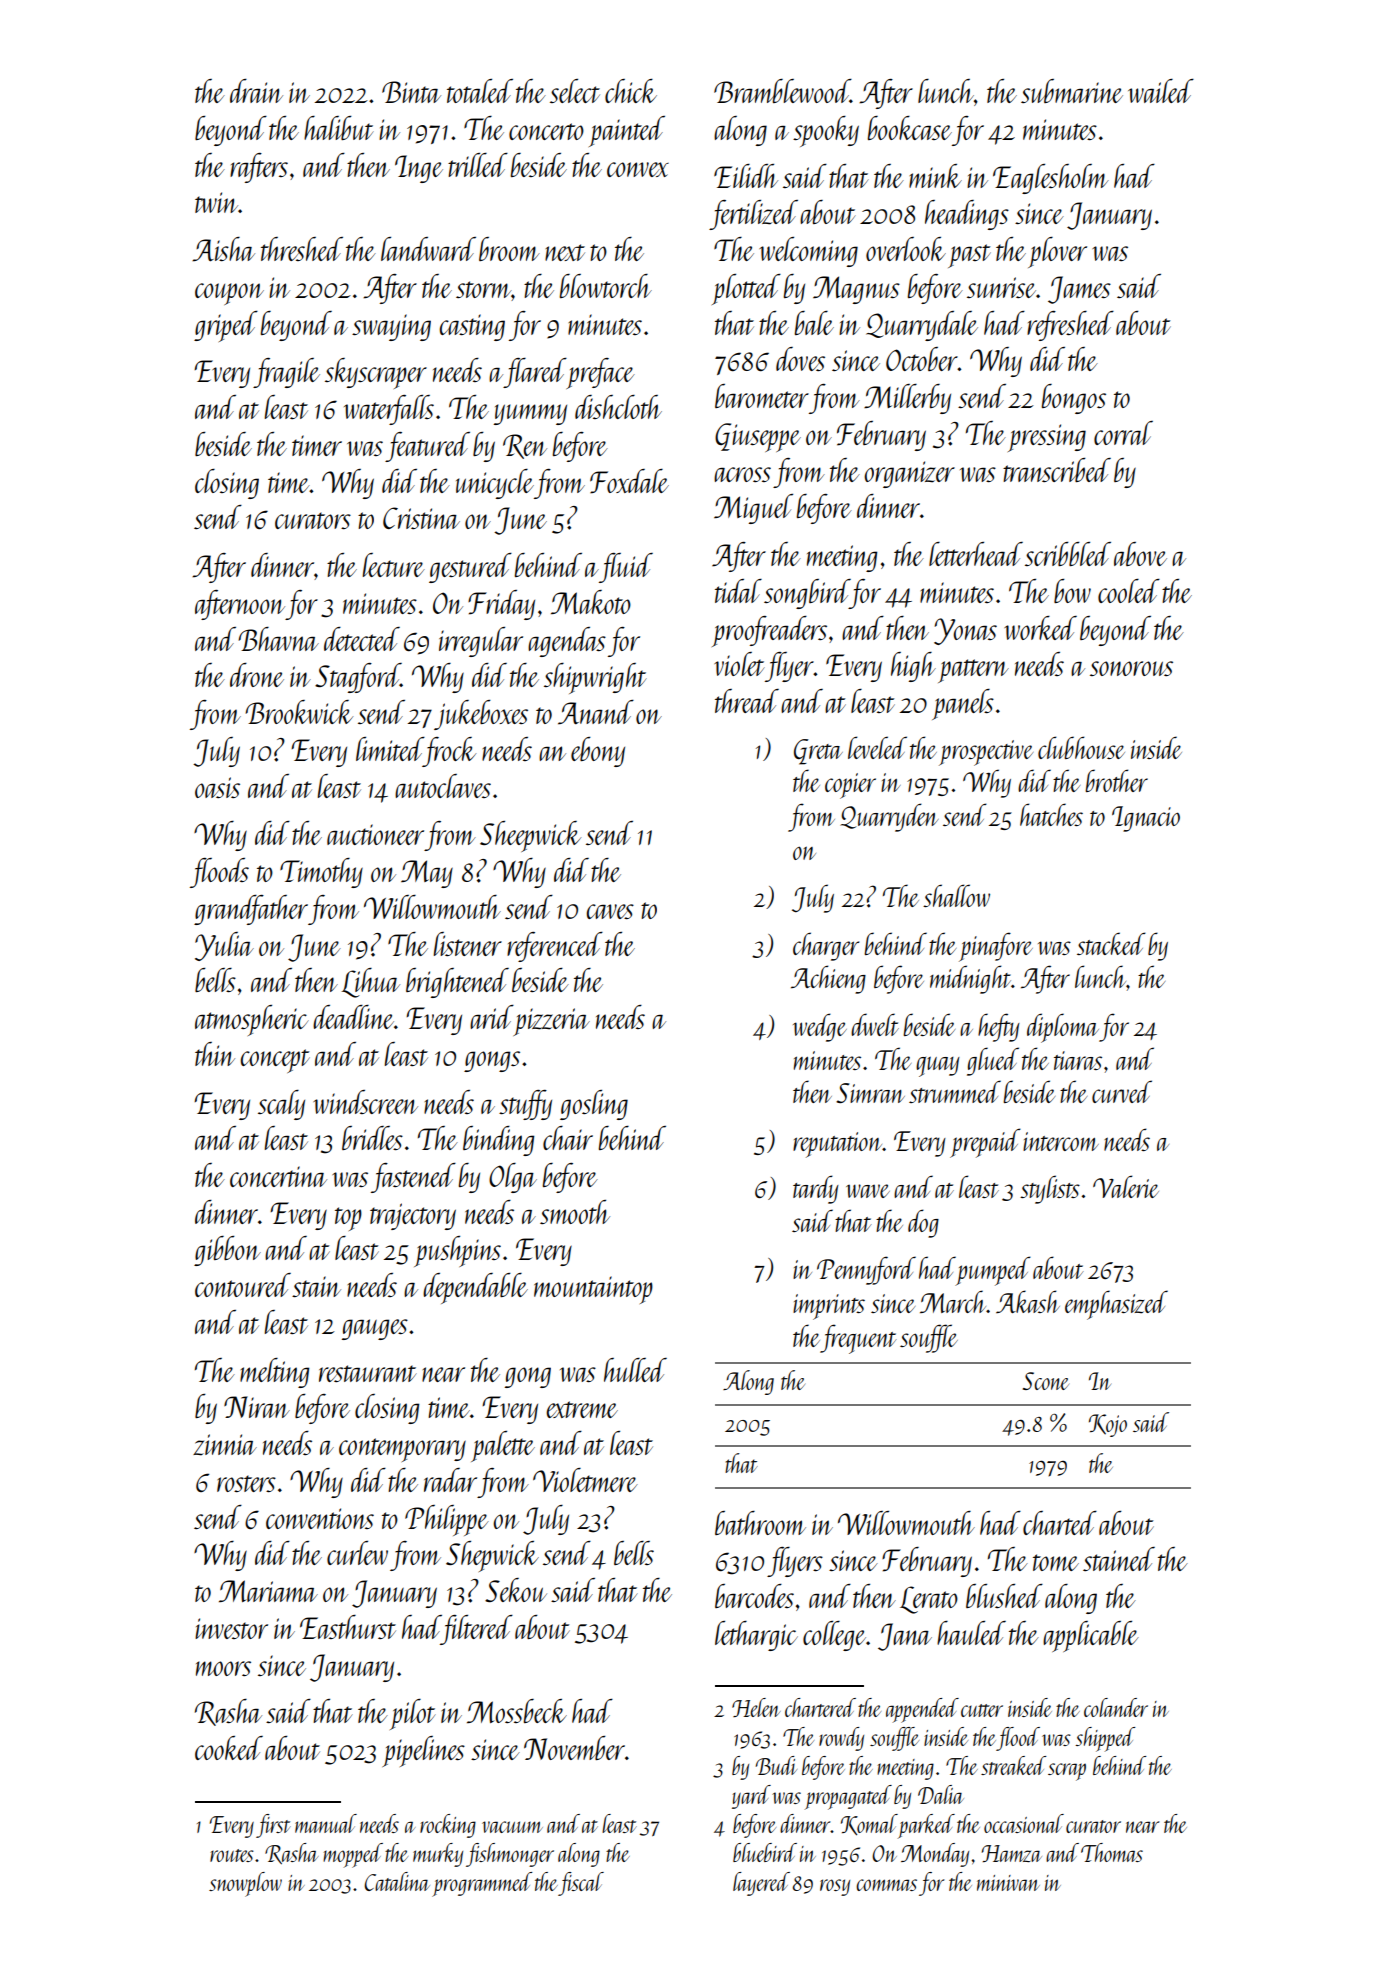  I want to click on doves, so click(800, 359).
